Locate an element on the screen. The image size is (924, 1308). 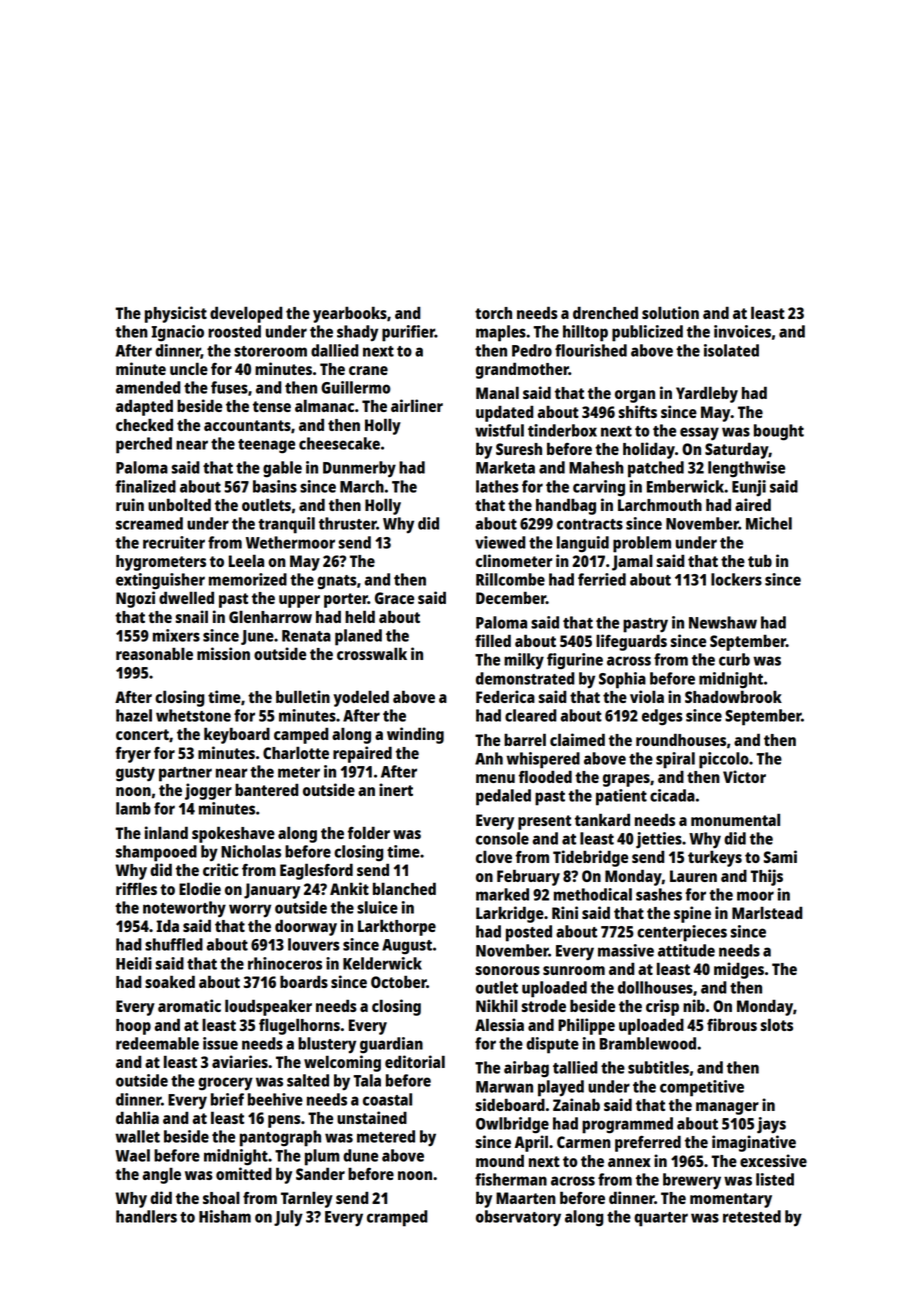
July is located at coordinates (288, 1218).
